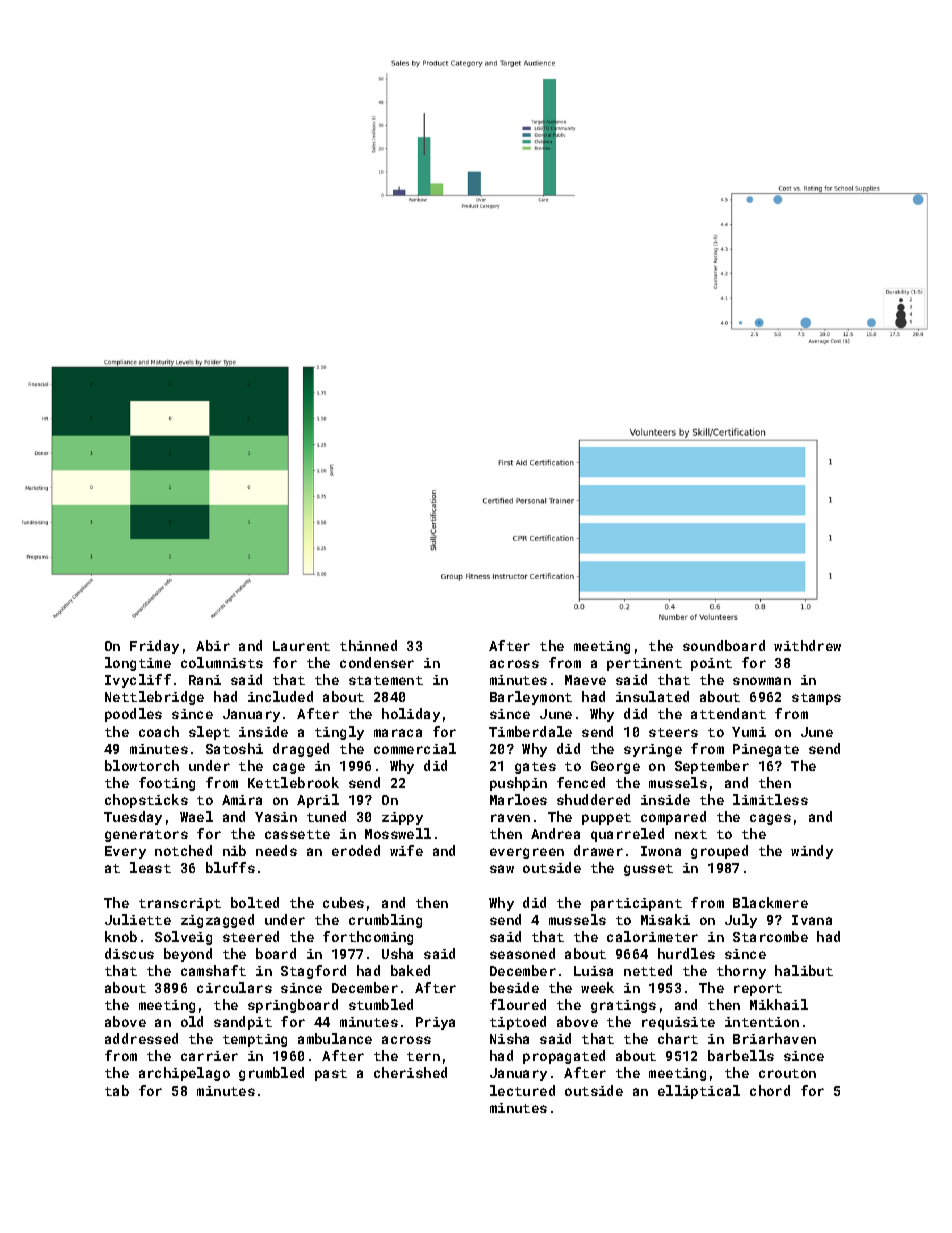 This screenshot has height=1233, width=952. Describe the element at coordinates (271, 1074) in the screenshot. I see `grumbled` at that location.
